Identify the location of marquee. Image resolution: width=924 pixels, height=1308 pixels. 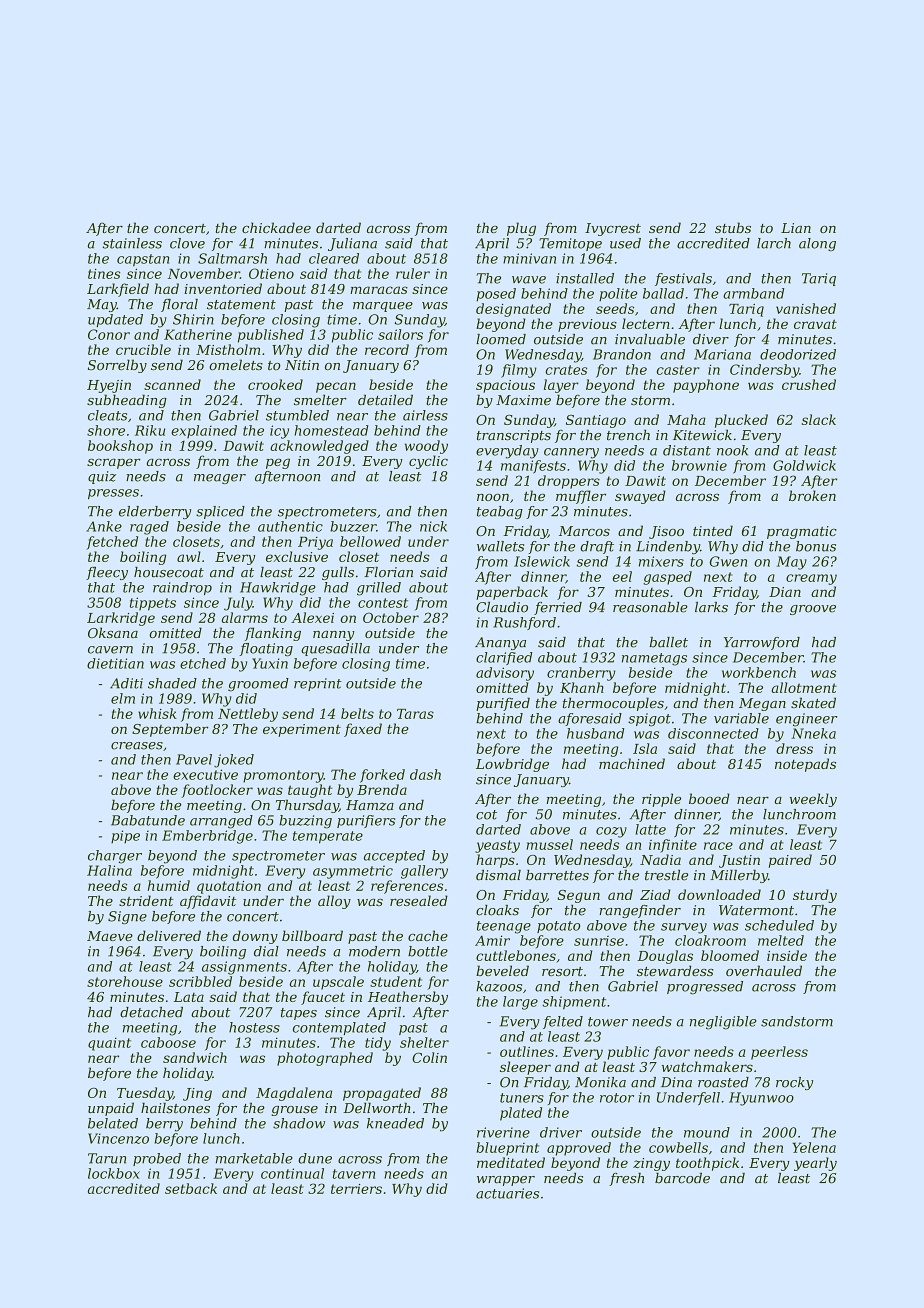
(383, 307).
